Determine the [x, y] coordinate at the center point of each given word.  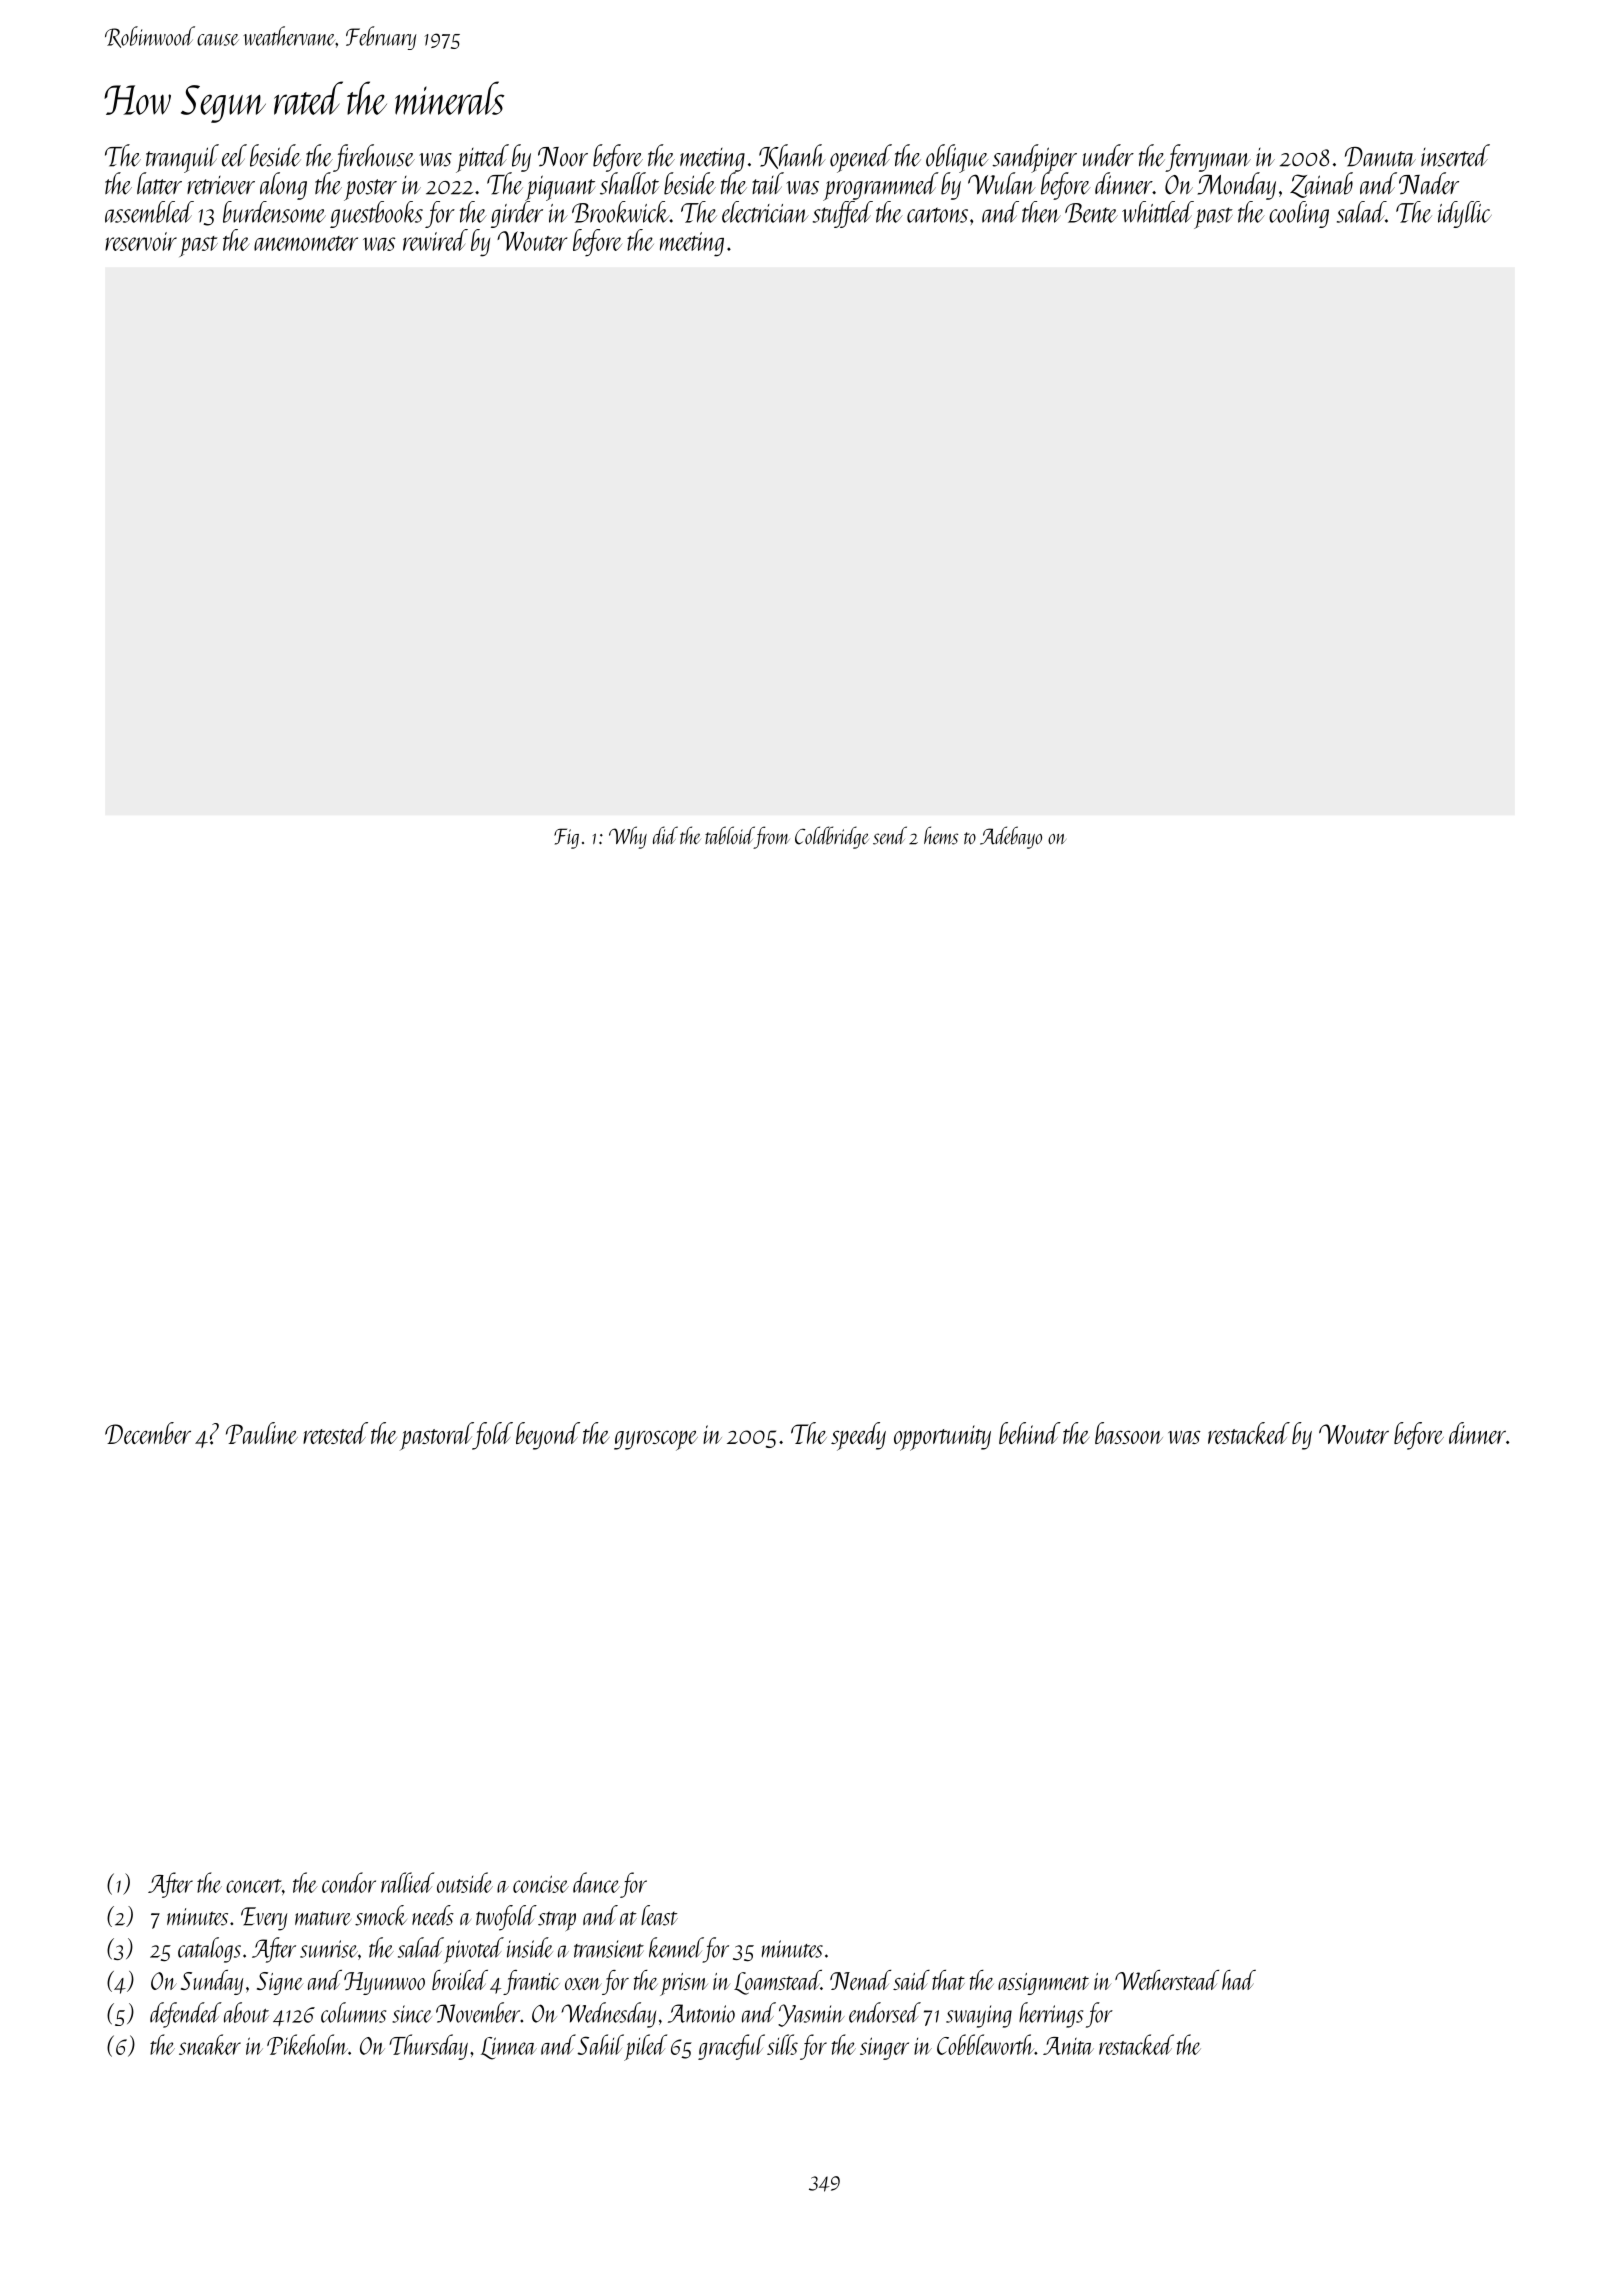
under [1108, 155]
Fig [566, 838]
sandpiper [1034, 158]
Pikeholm [307, 2044]
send [890, 835]
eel [234, 155]
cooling [1299, 214]
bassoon [1129, 1433]
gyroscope [656, 1440]
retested [335, 1433]
